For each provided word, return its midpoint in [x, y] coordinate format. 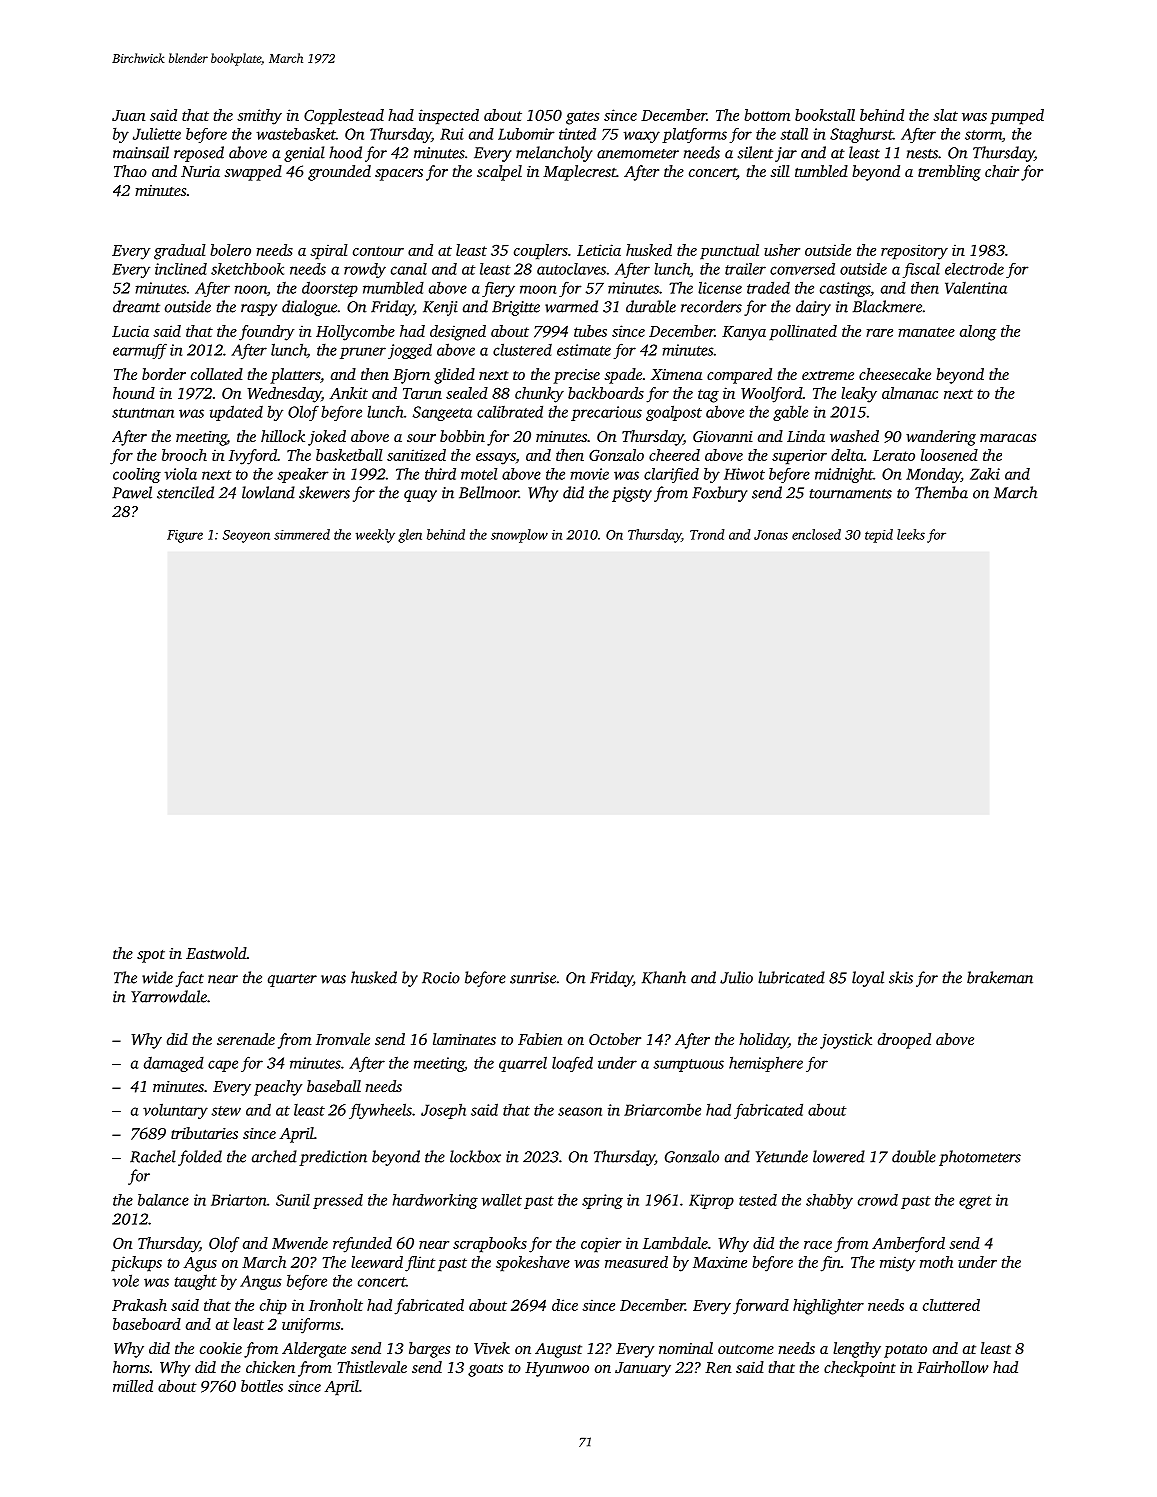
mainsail [141, 152]
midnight [844, 475]
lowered [839, 1156]
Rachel [153, 1156]
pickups [136, 1264]
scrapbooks [490, 1245]
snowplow [519, 536]
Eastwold [216, 953]
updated [236, 413]
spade [623, 376]
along [978, 333]
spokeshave [533, 1264]
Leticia [599, 250]
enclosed [816, 534]
